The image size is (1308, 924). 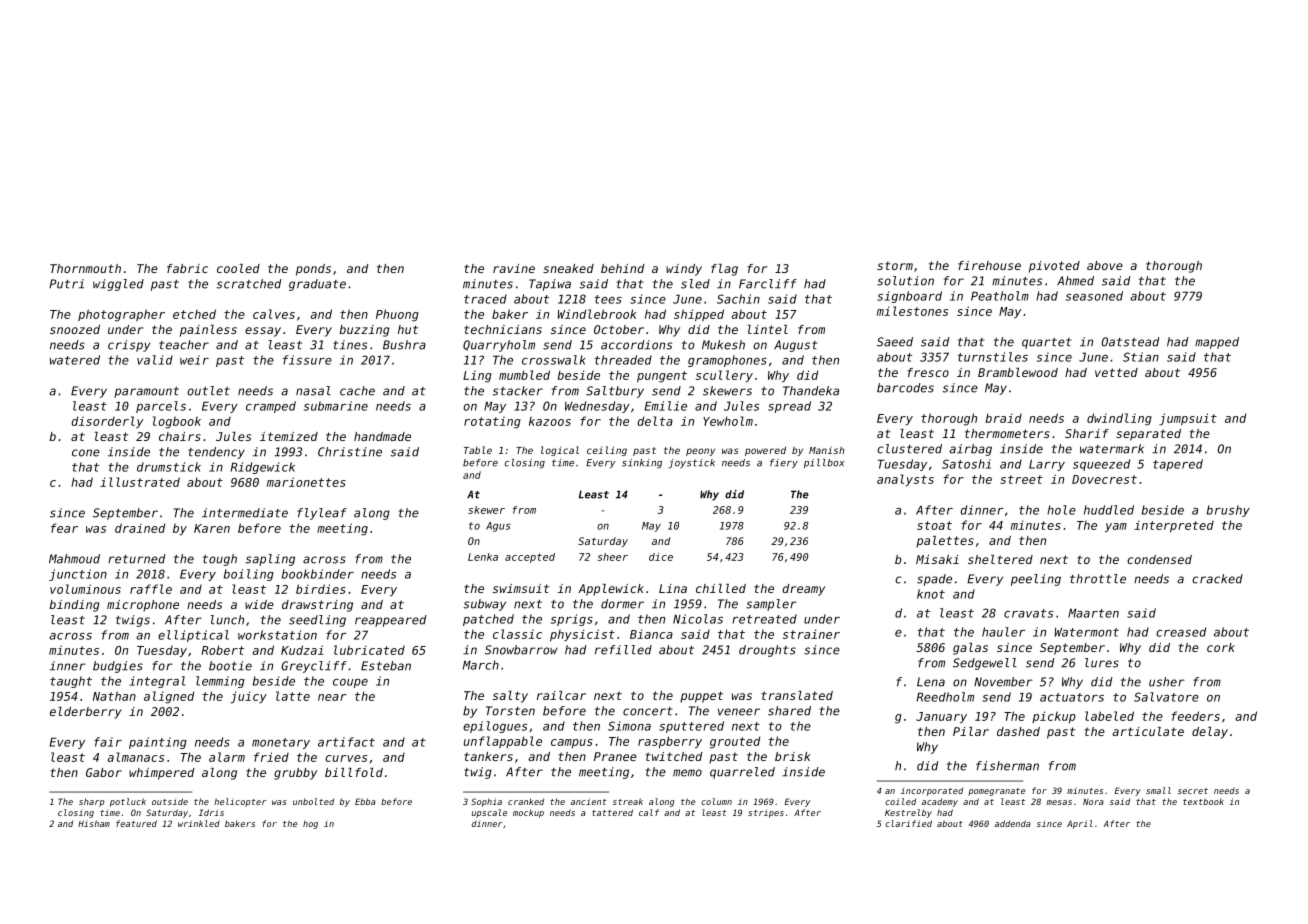 What do you see at coordinates (350, 683) in the screenshot?
I see `coupe` at bounding box center [350, 683].
